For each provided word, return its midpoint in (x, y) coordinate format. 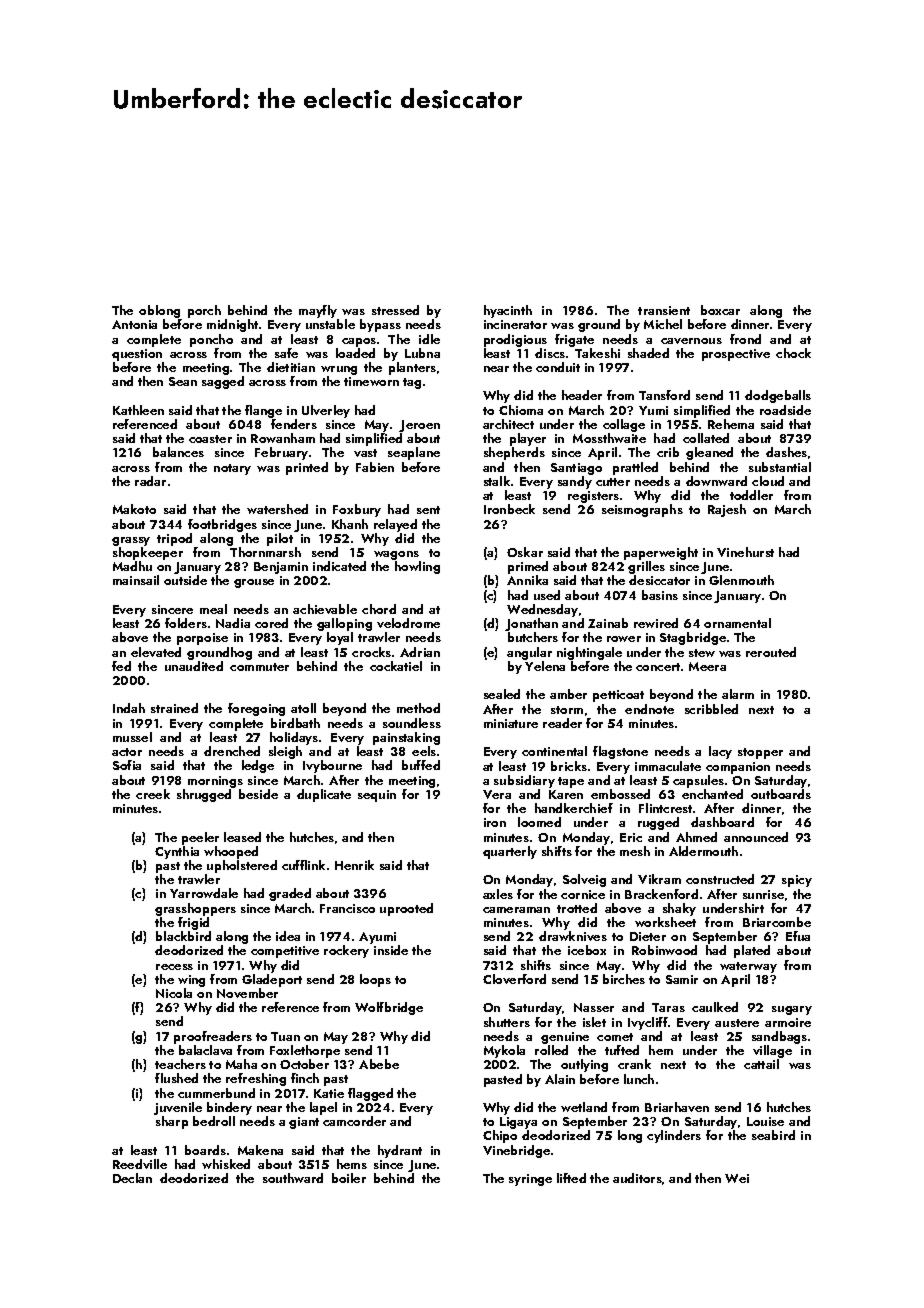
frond (745, 339)
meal (213, 609)
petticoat (618, 696)
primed (528, 567)
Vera (497, 794)
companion (738, 768)
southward (293, 1178)
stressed (395, 310)
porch (204, 311)
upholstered (242, 866)
